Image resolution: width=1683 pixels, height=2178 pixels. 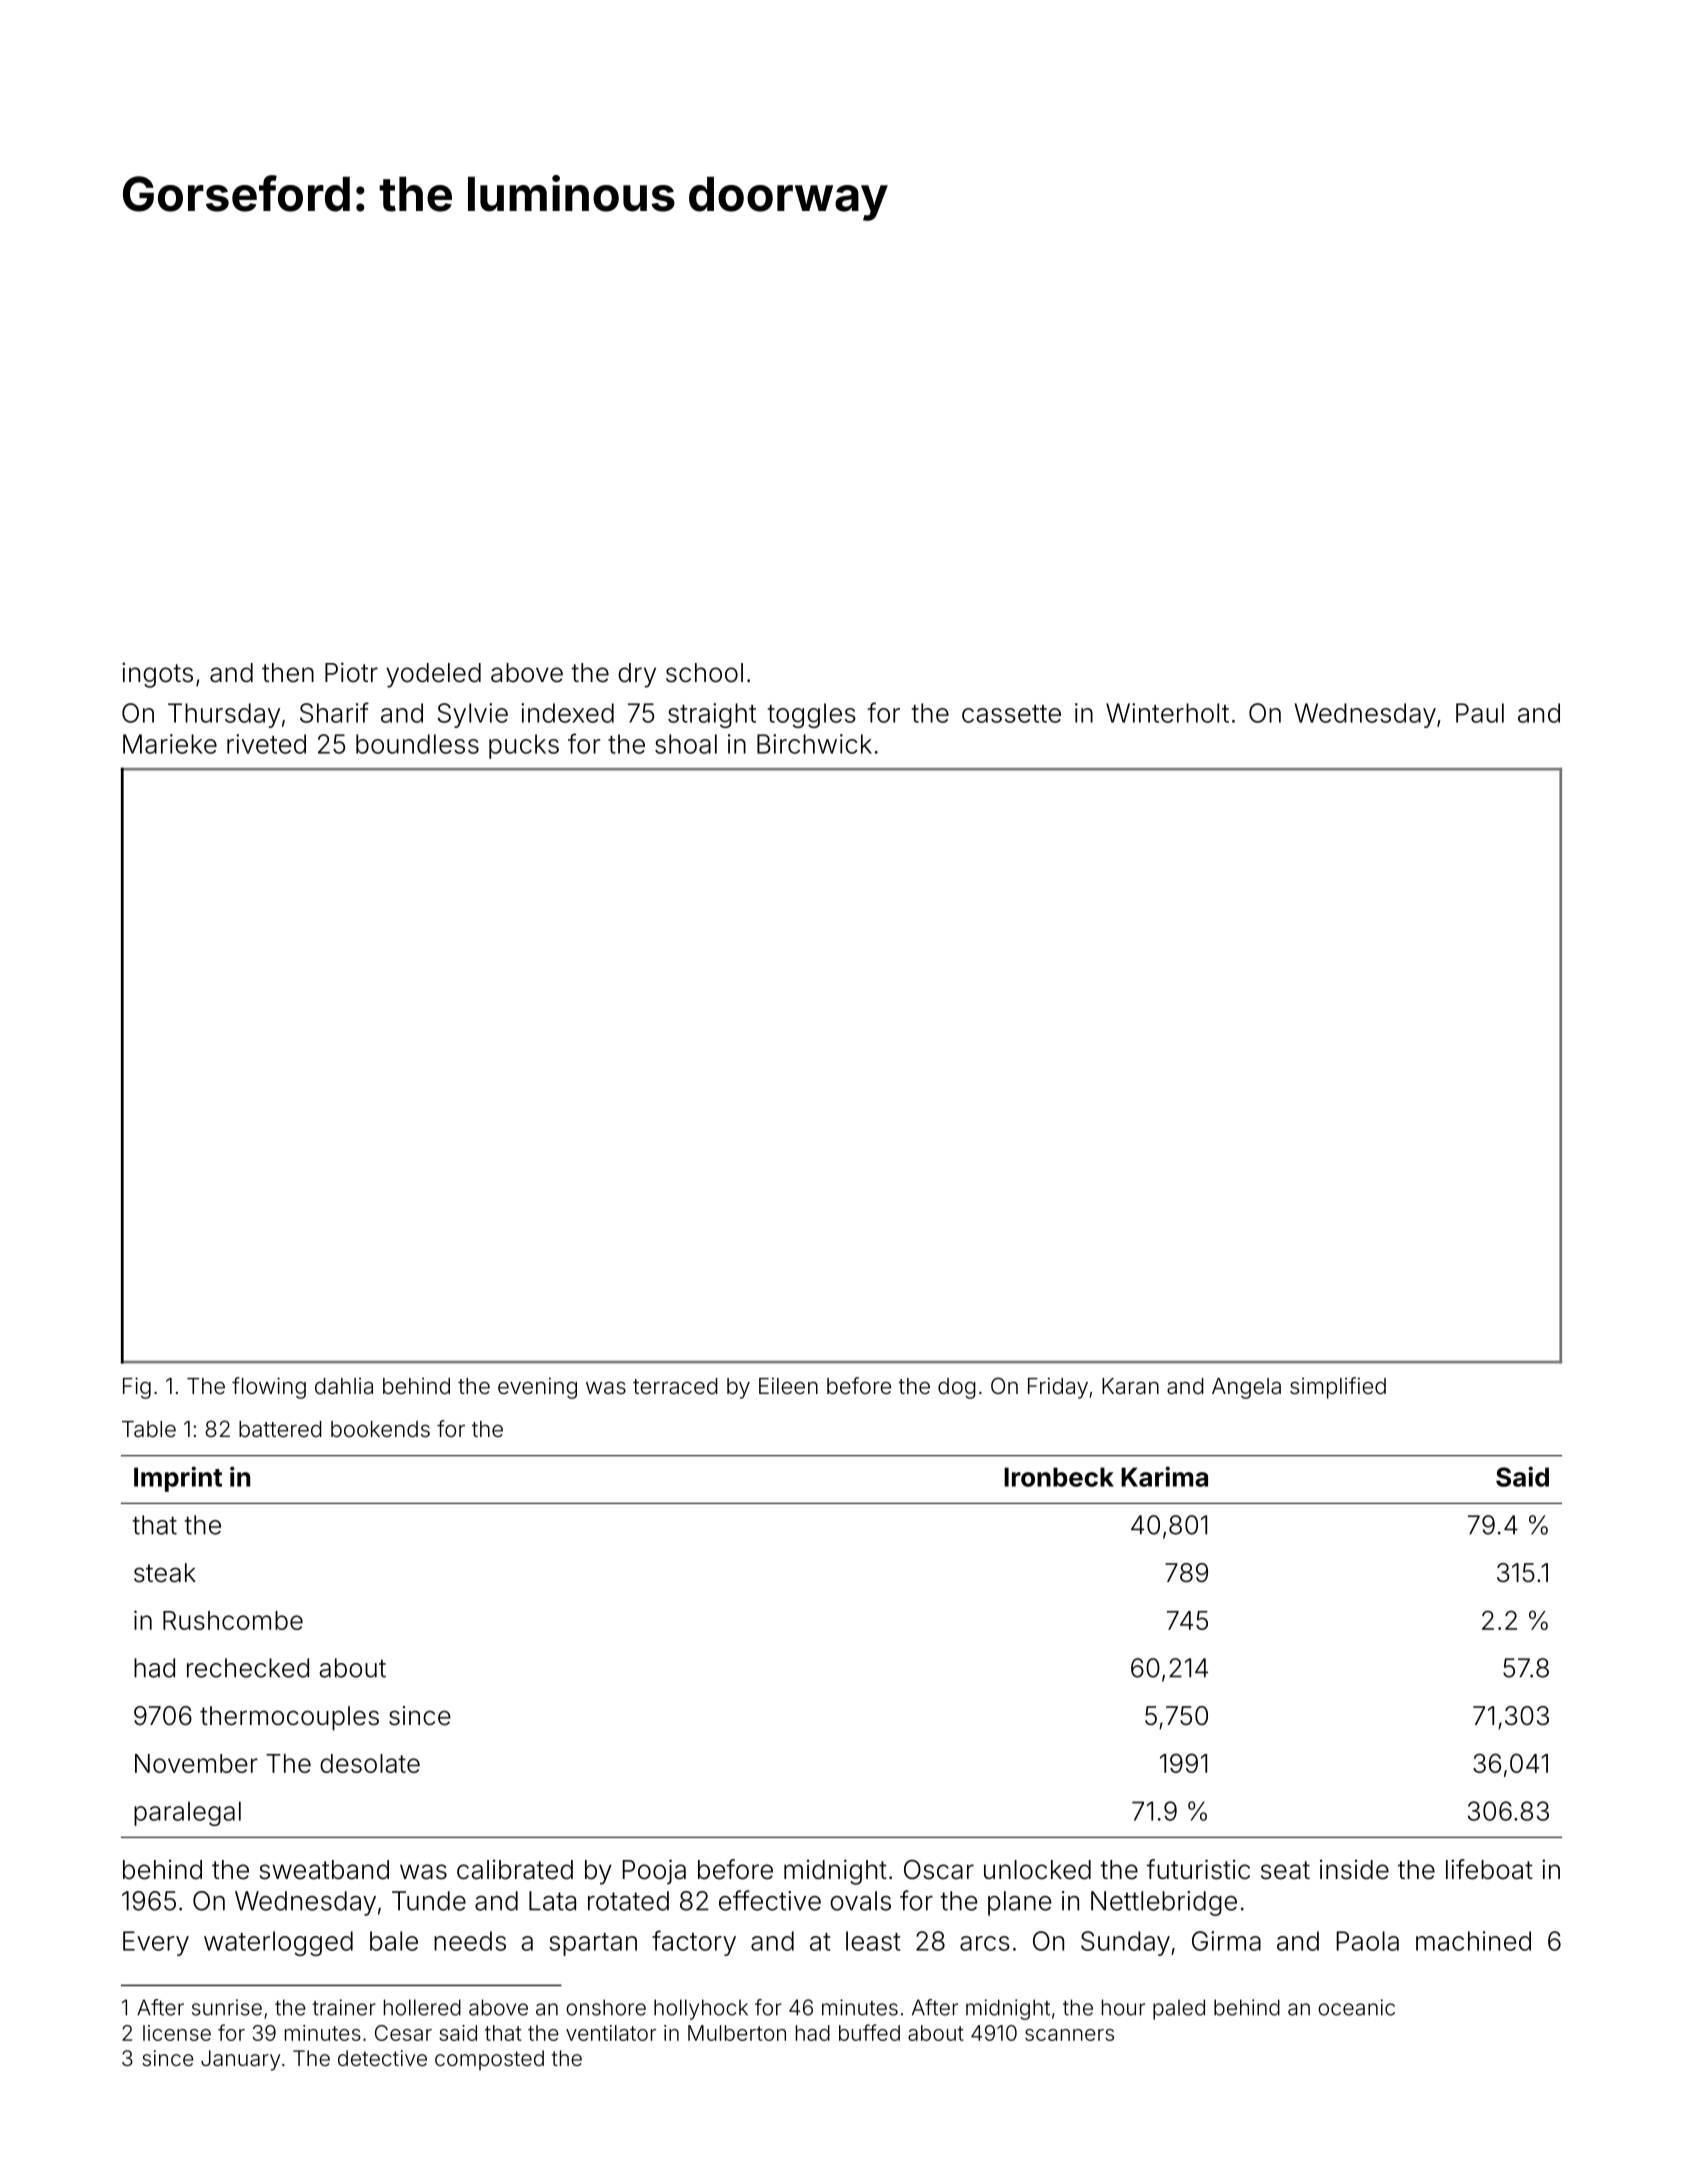 I want to click on Eileen, so click(x=788, y=1386).
